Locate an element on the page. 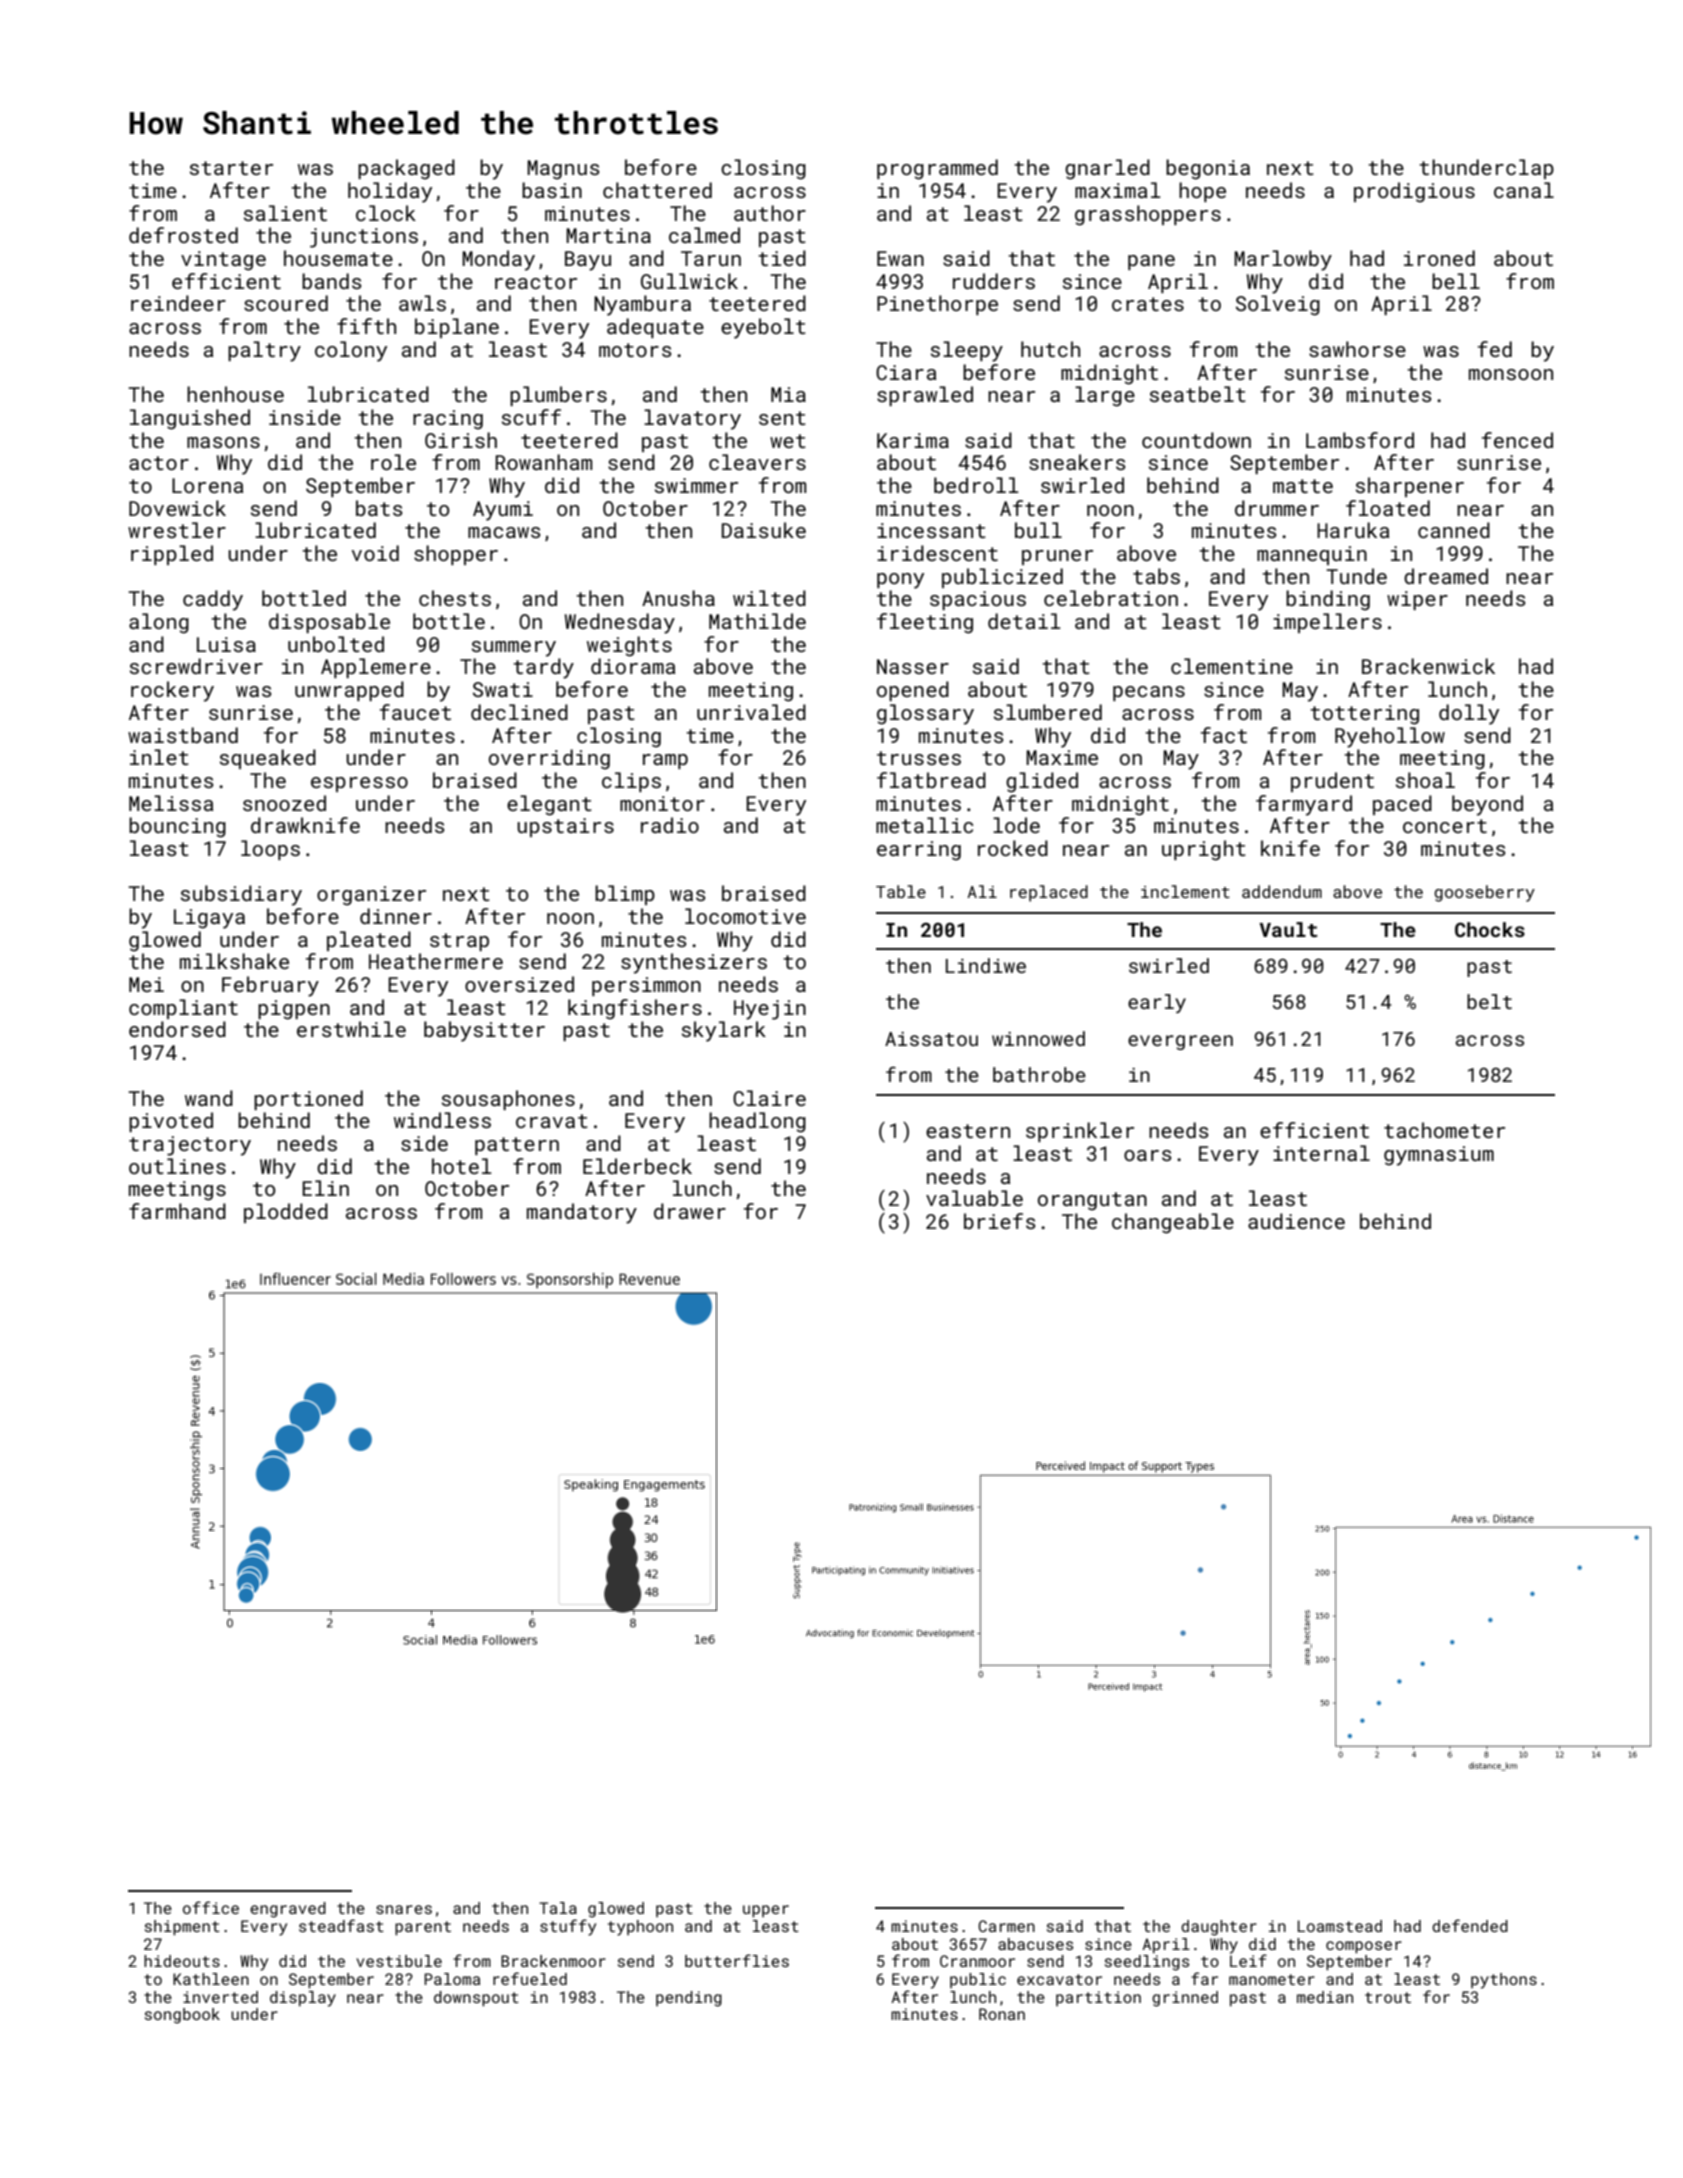 This image has height=2178, width=1683. packaged is located at coordinates (406, 169).
